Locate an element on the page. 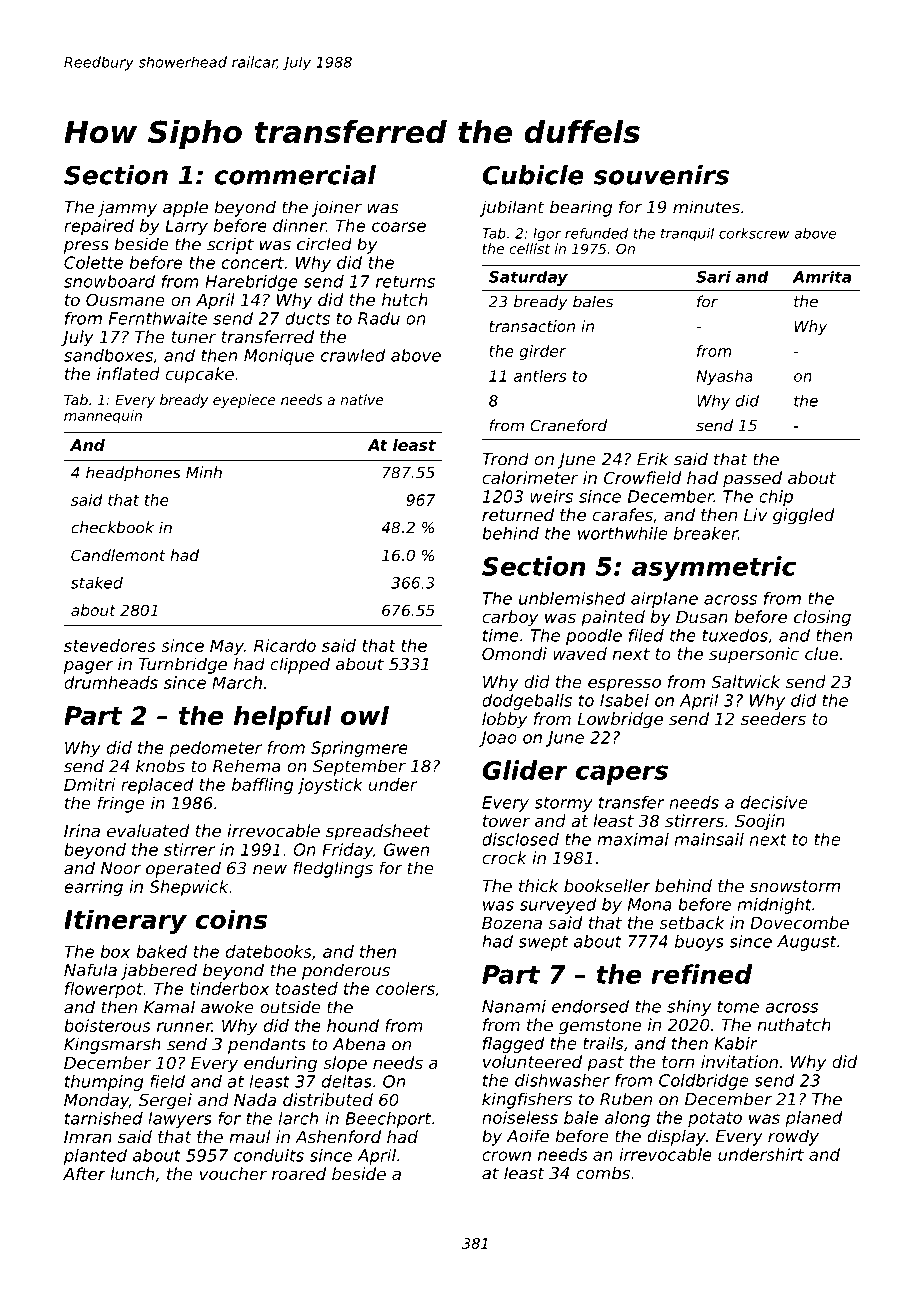  crown is located at coordinates (506, 1156).
